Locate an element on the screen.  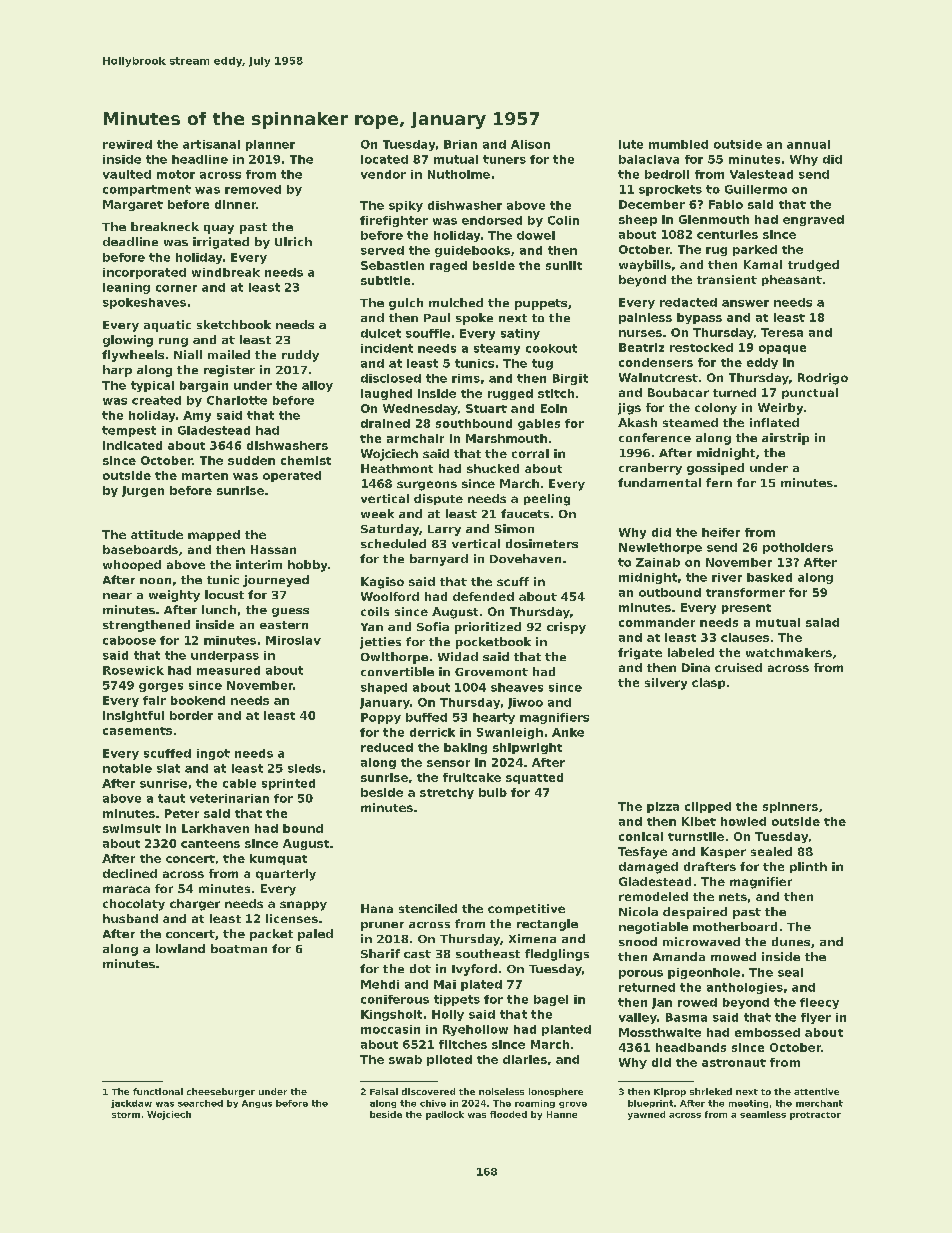
insightful is located at coordinates (133, 716).
